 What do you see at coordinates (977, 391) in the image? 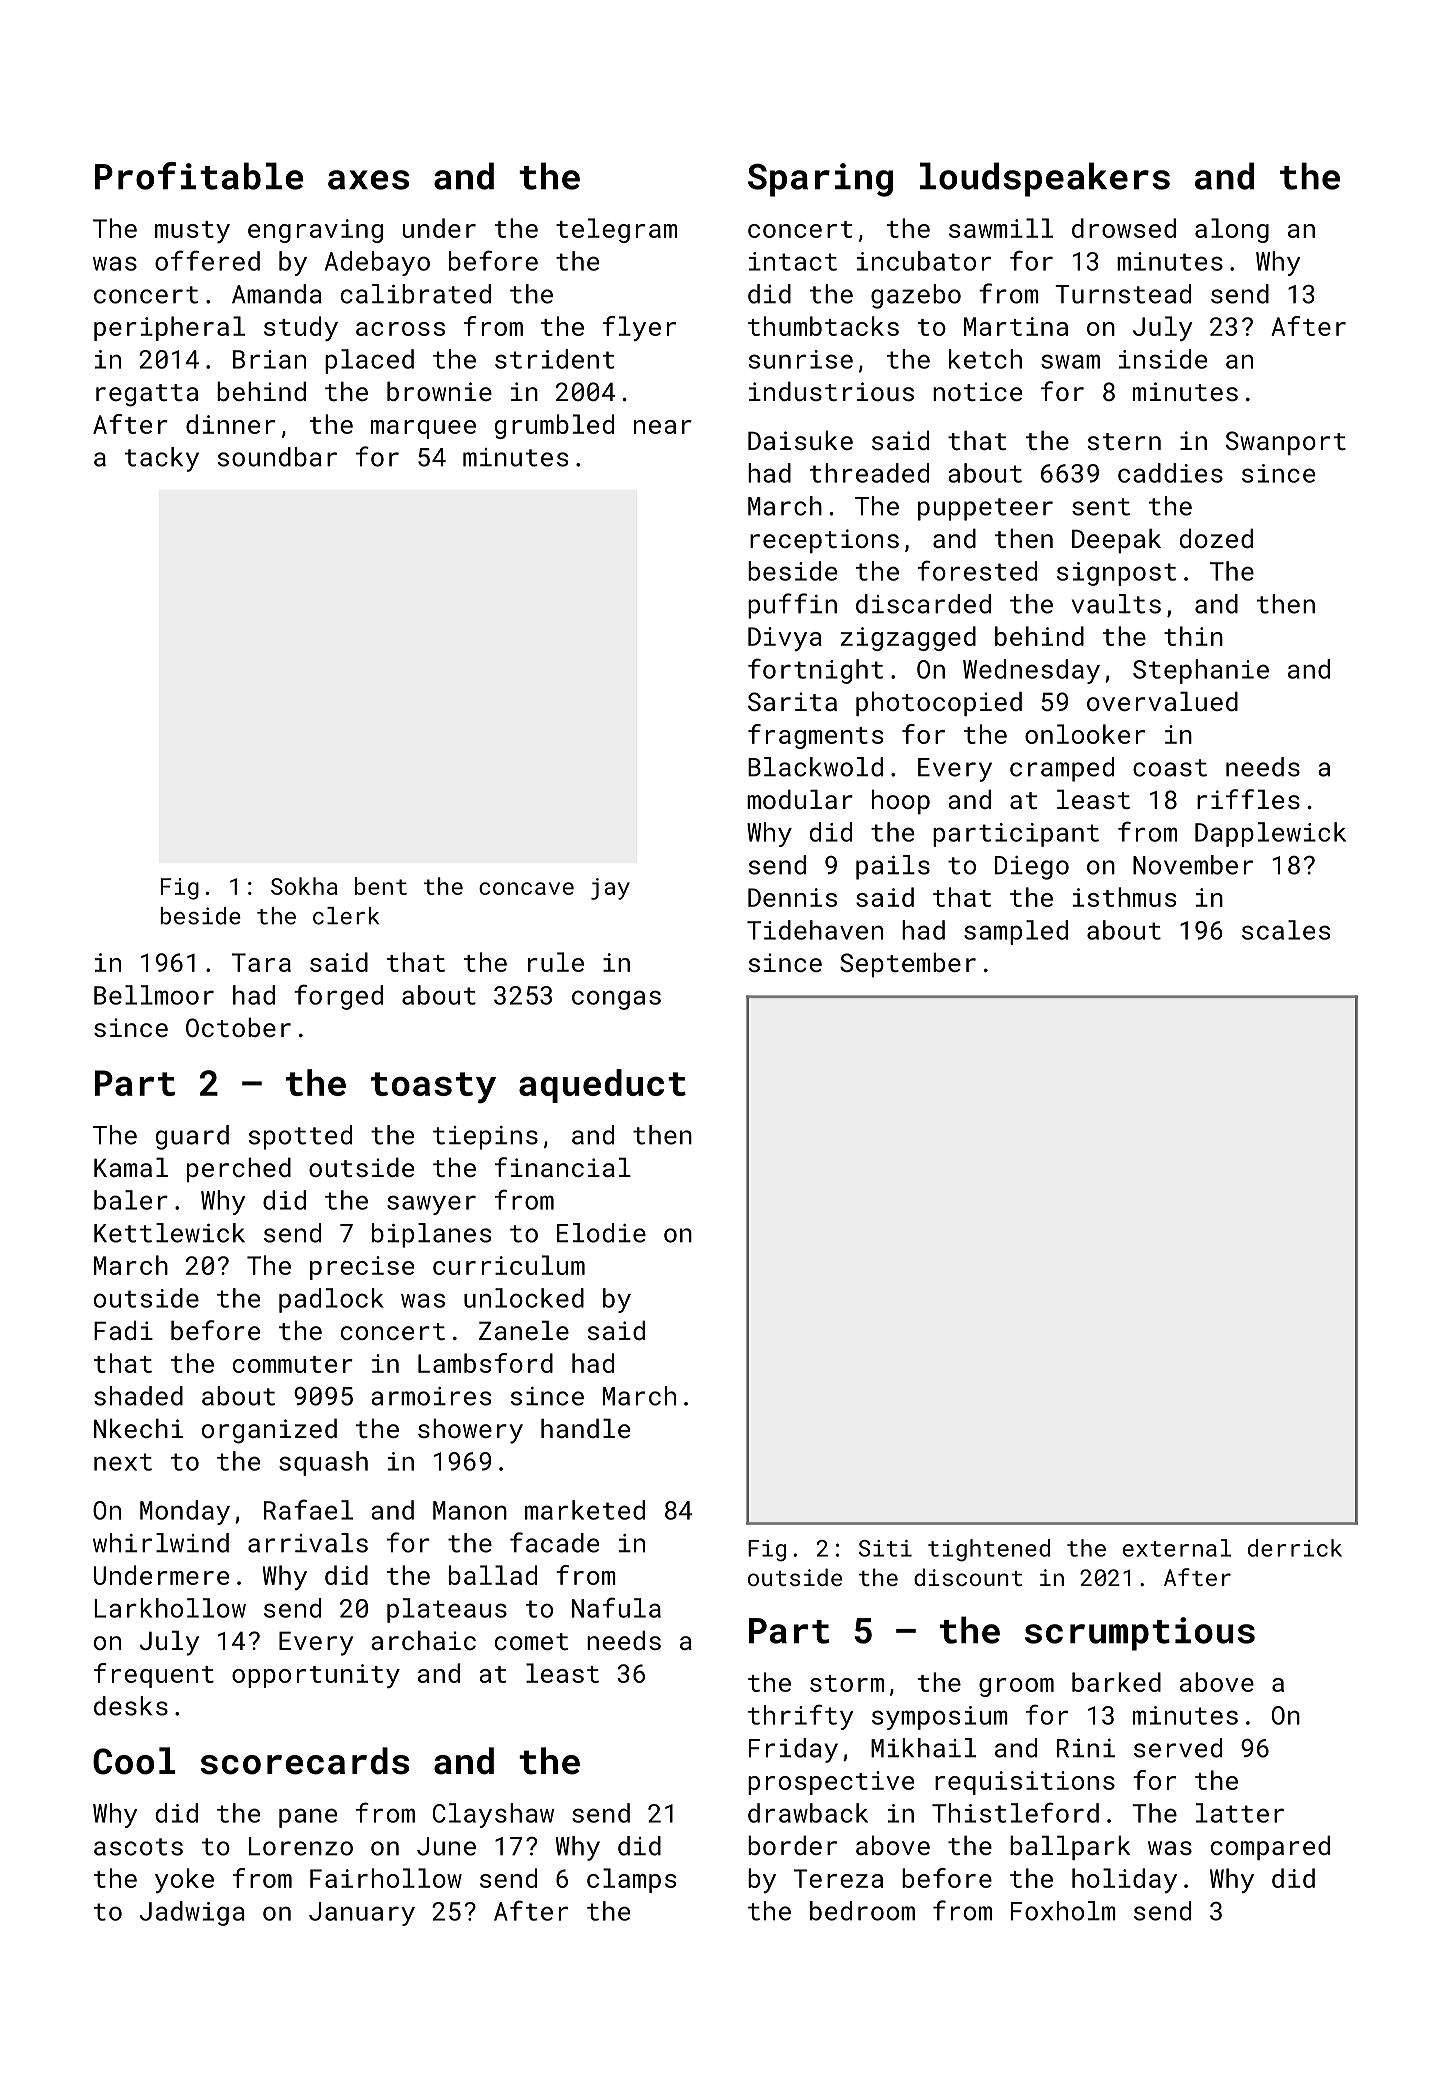
I see `notice` at bounding box center [977, 391].
